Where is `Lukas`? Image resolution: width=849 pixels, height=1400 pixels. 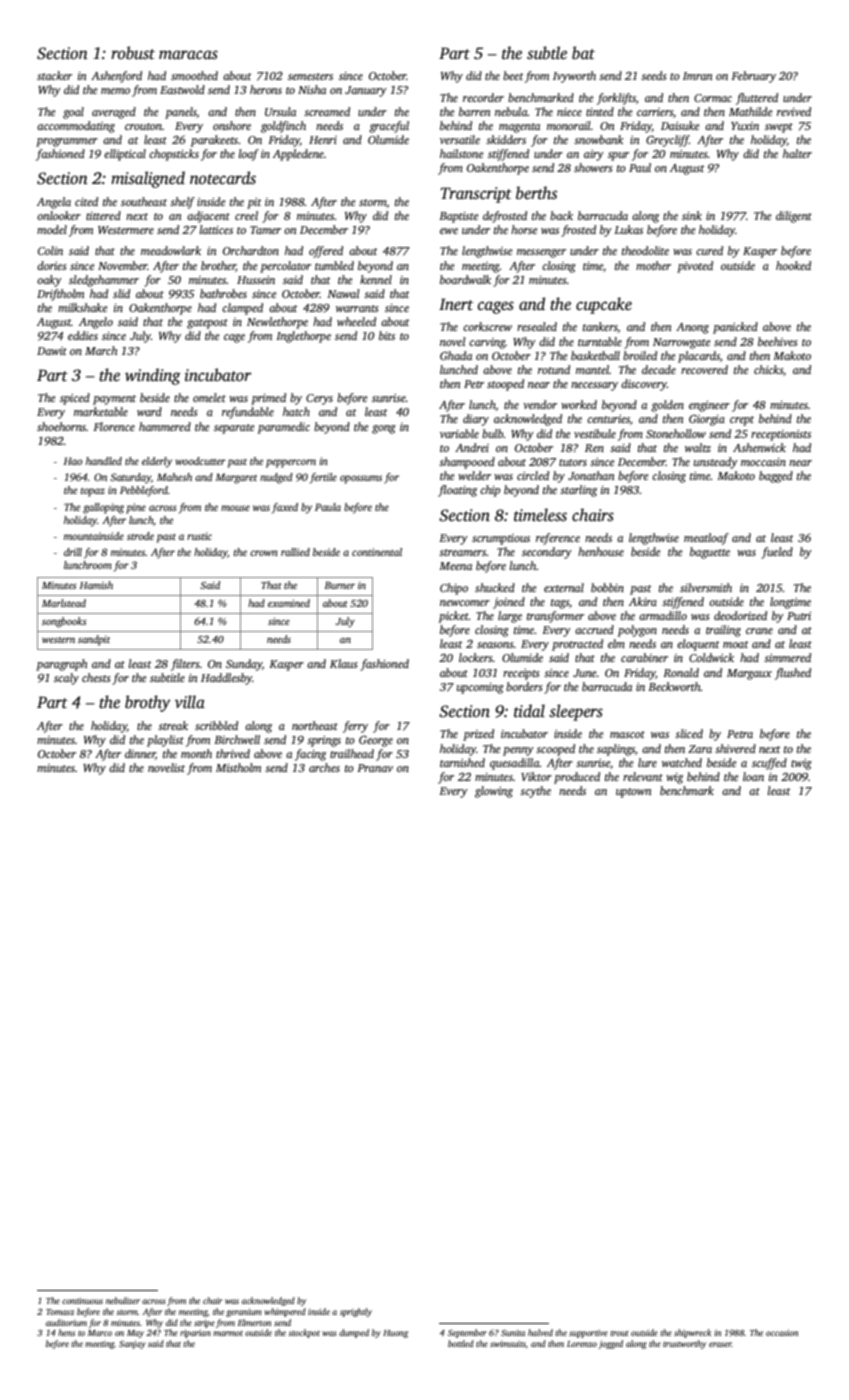 Lukas is located at coordinates (628, 229).
